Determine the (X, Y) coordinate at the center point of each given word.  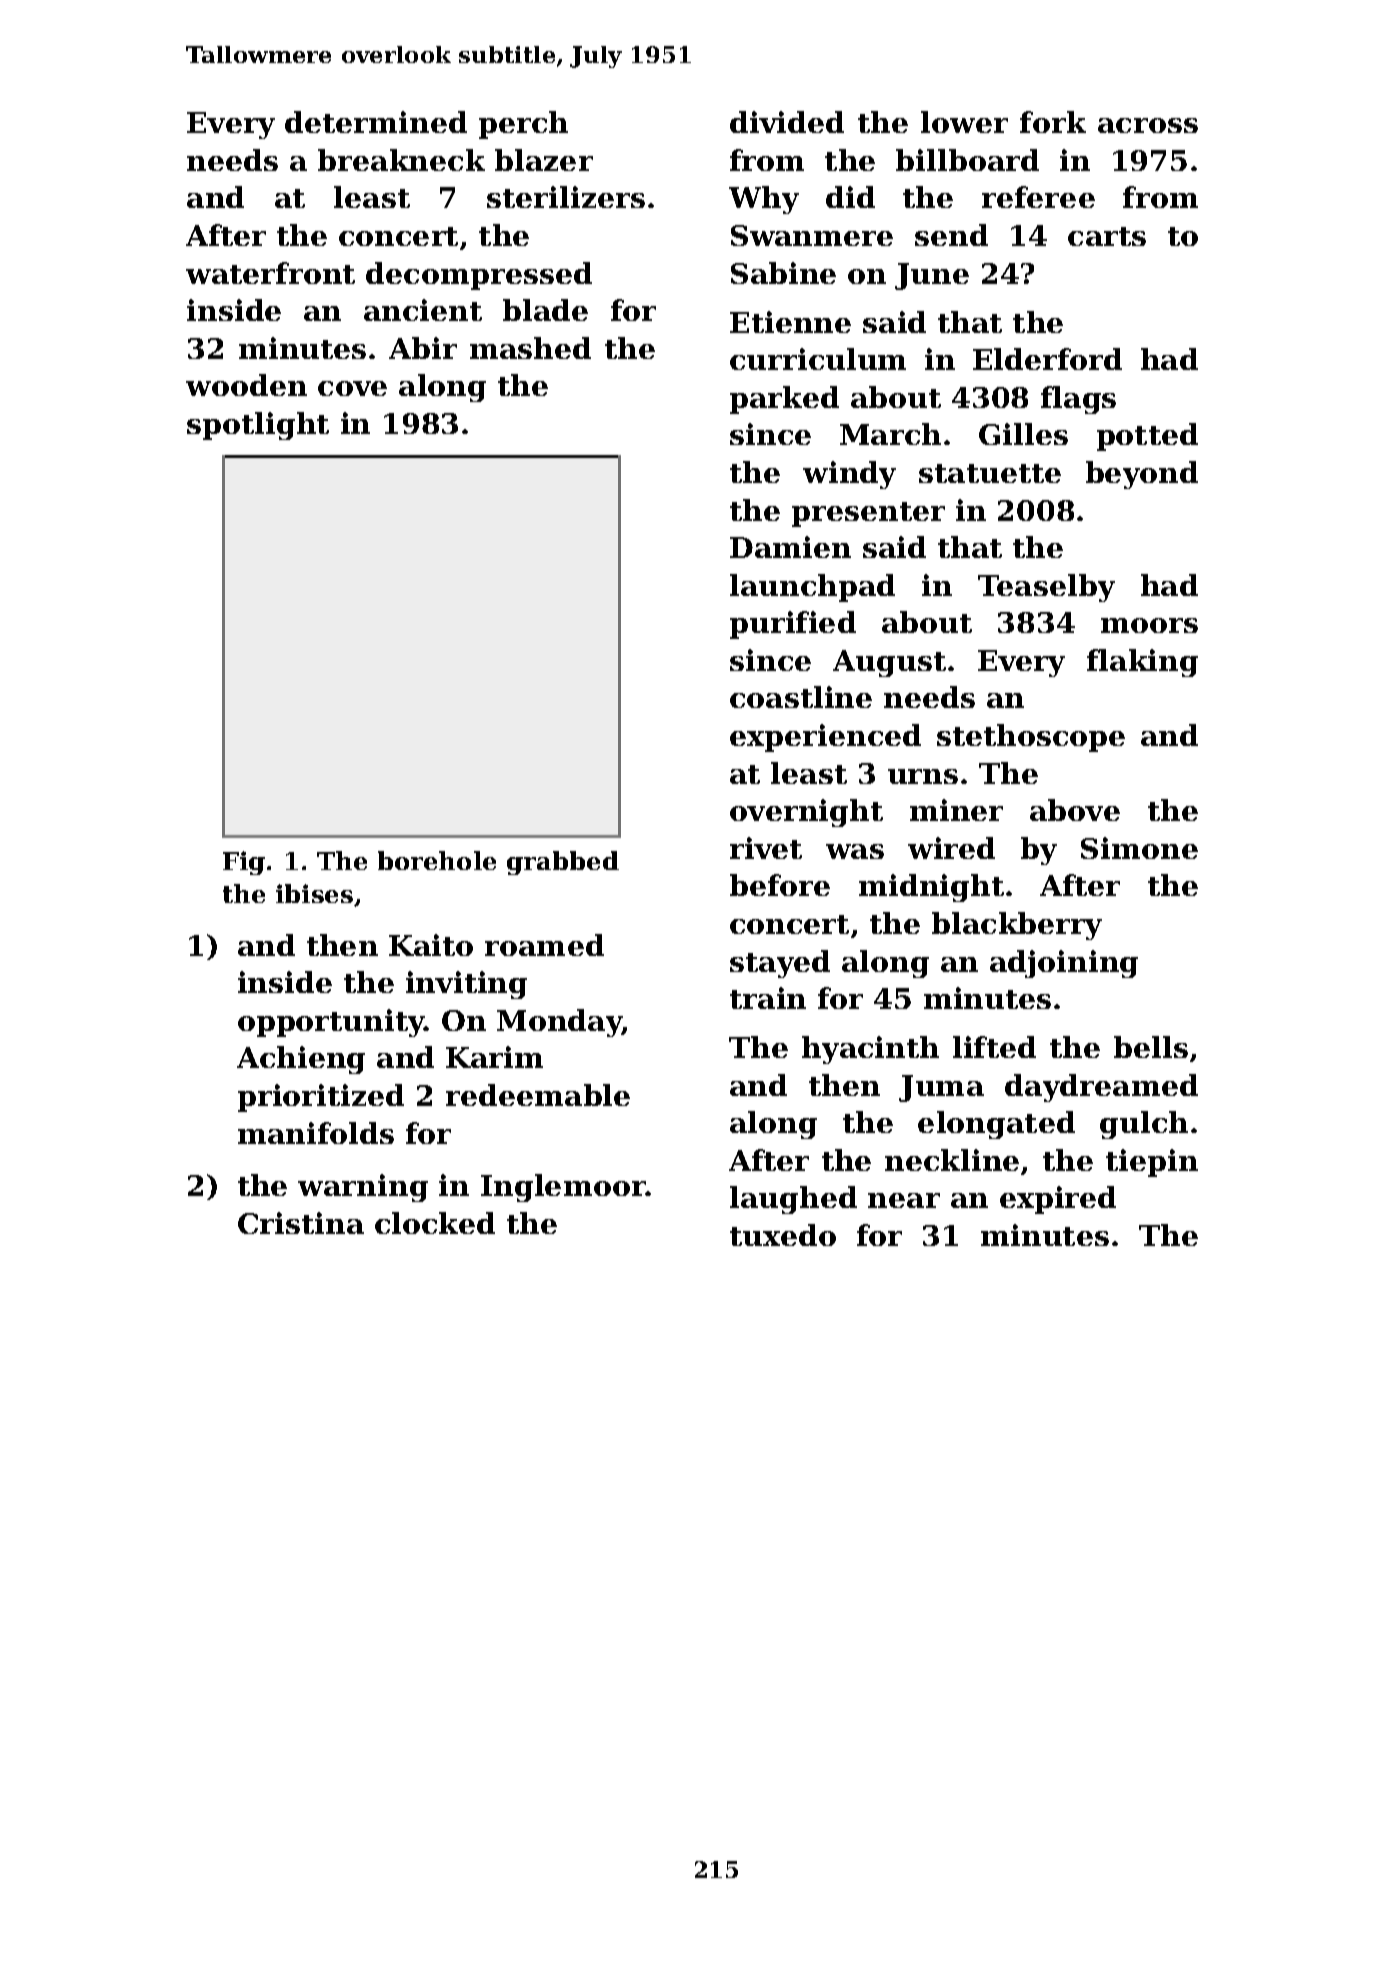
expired (1058, 1200)
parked (784, 400)
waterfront (270, 273)
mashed (530, 348)
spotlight (258, 426)
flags (1078, 400)
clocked (435, 1223)
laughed (793, 1200)
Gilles (1023, 434)
